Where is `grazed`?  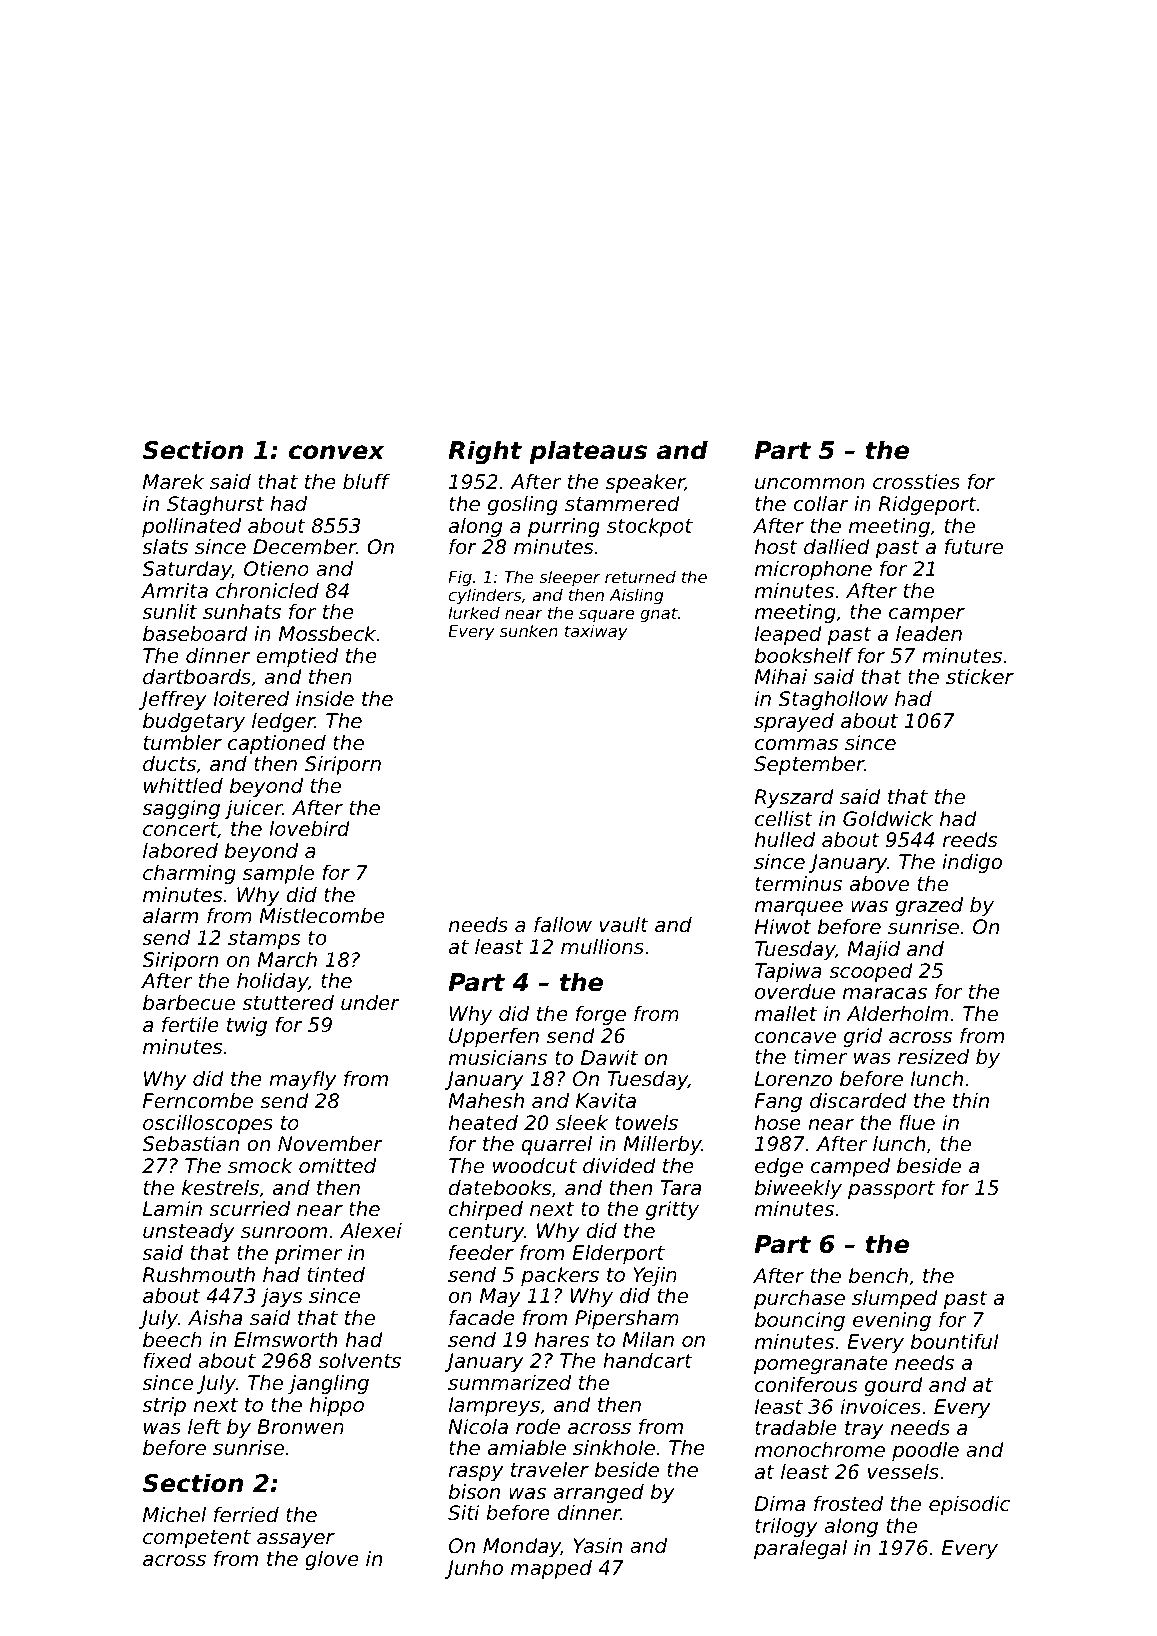
grazed is located at coordinates (929, 906).
